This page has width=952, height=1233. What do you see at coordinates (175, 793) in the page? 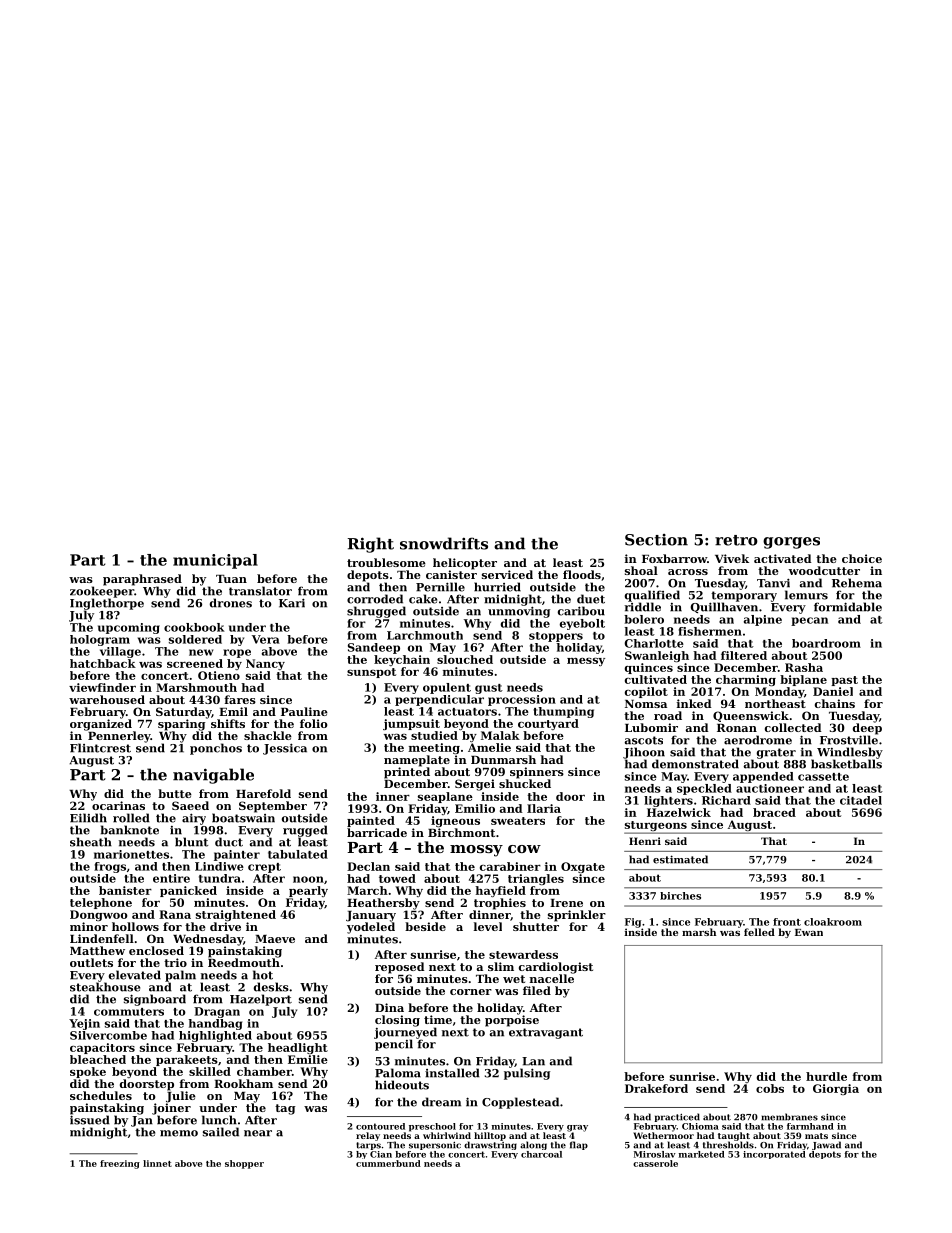
I see `butte` at bounding box center [175, 793].
